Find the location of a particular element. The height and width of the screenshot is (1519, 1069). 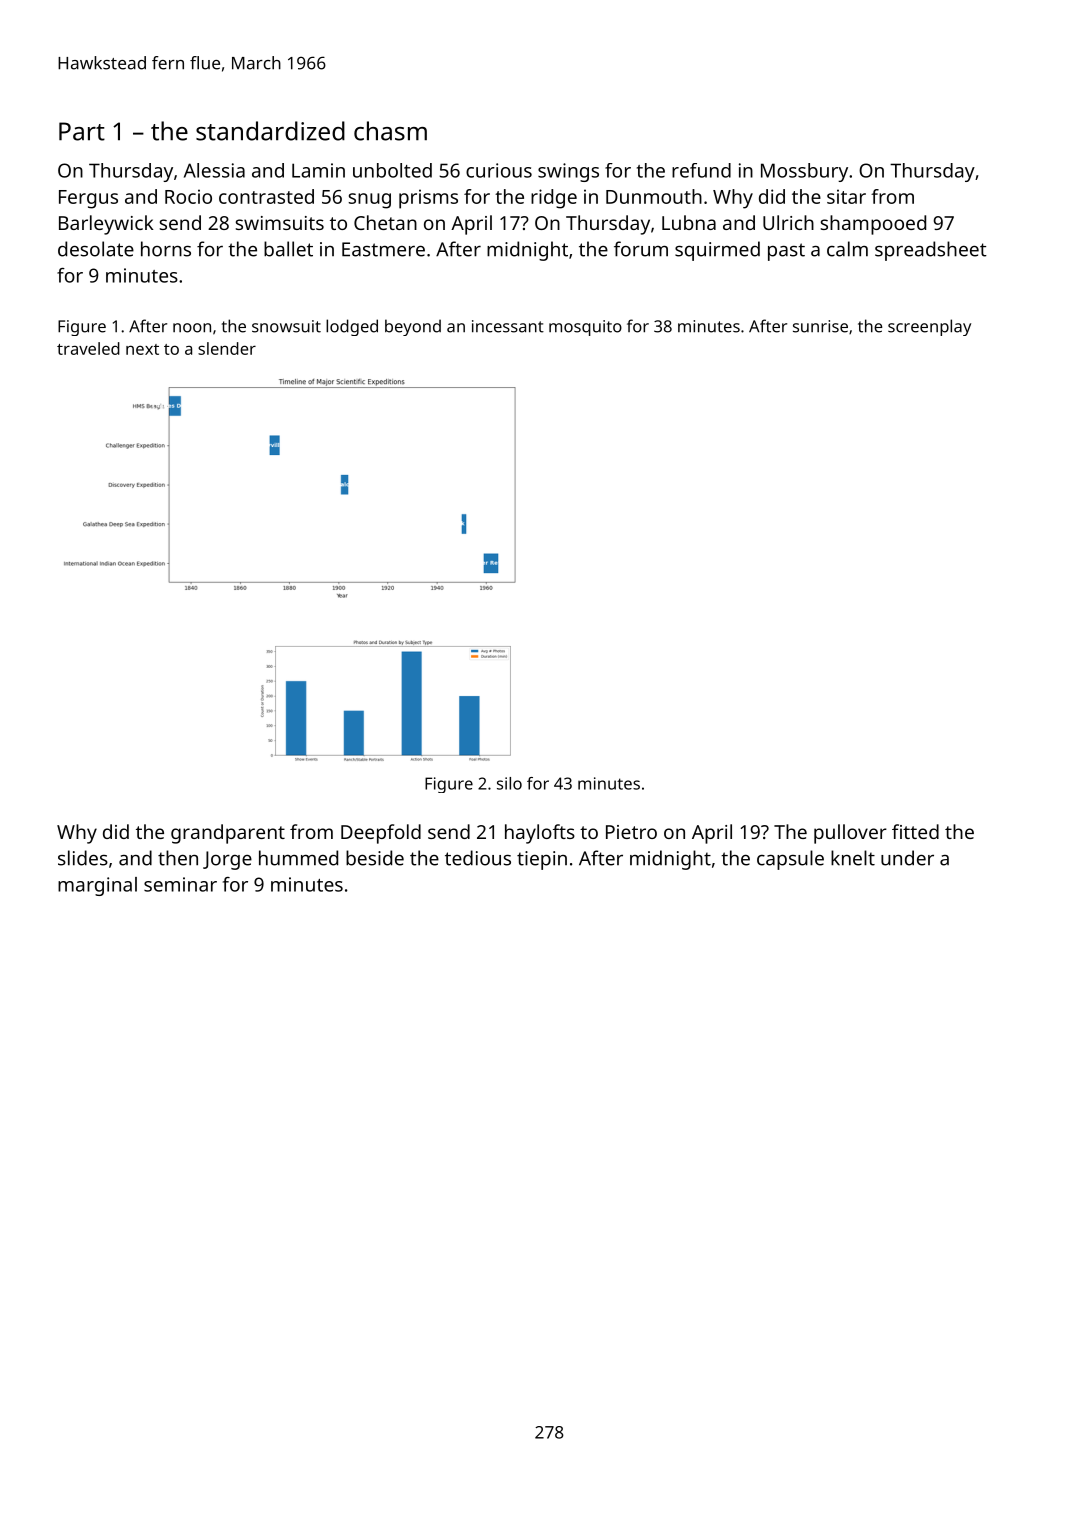

haylofts is located at coordinates (540, 834).
